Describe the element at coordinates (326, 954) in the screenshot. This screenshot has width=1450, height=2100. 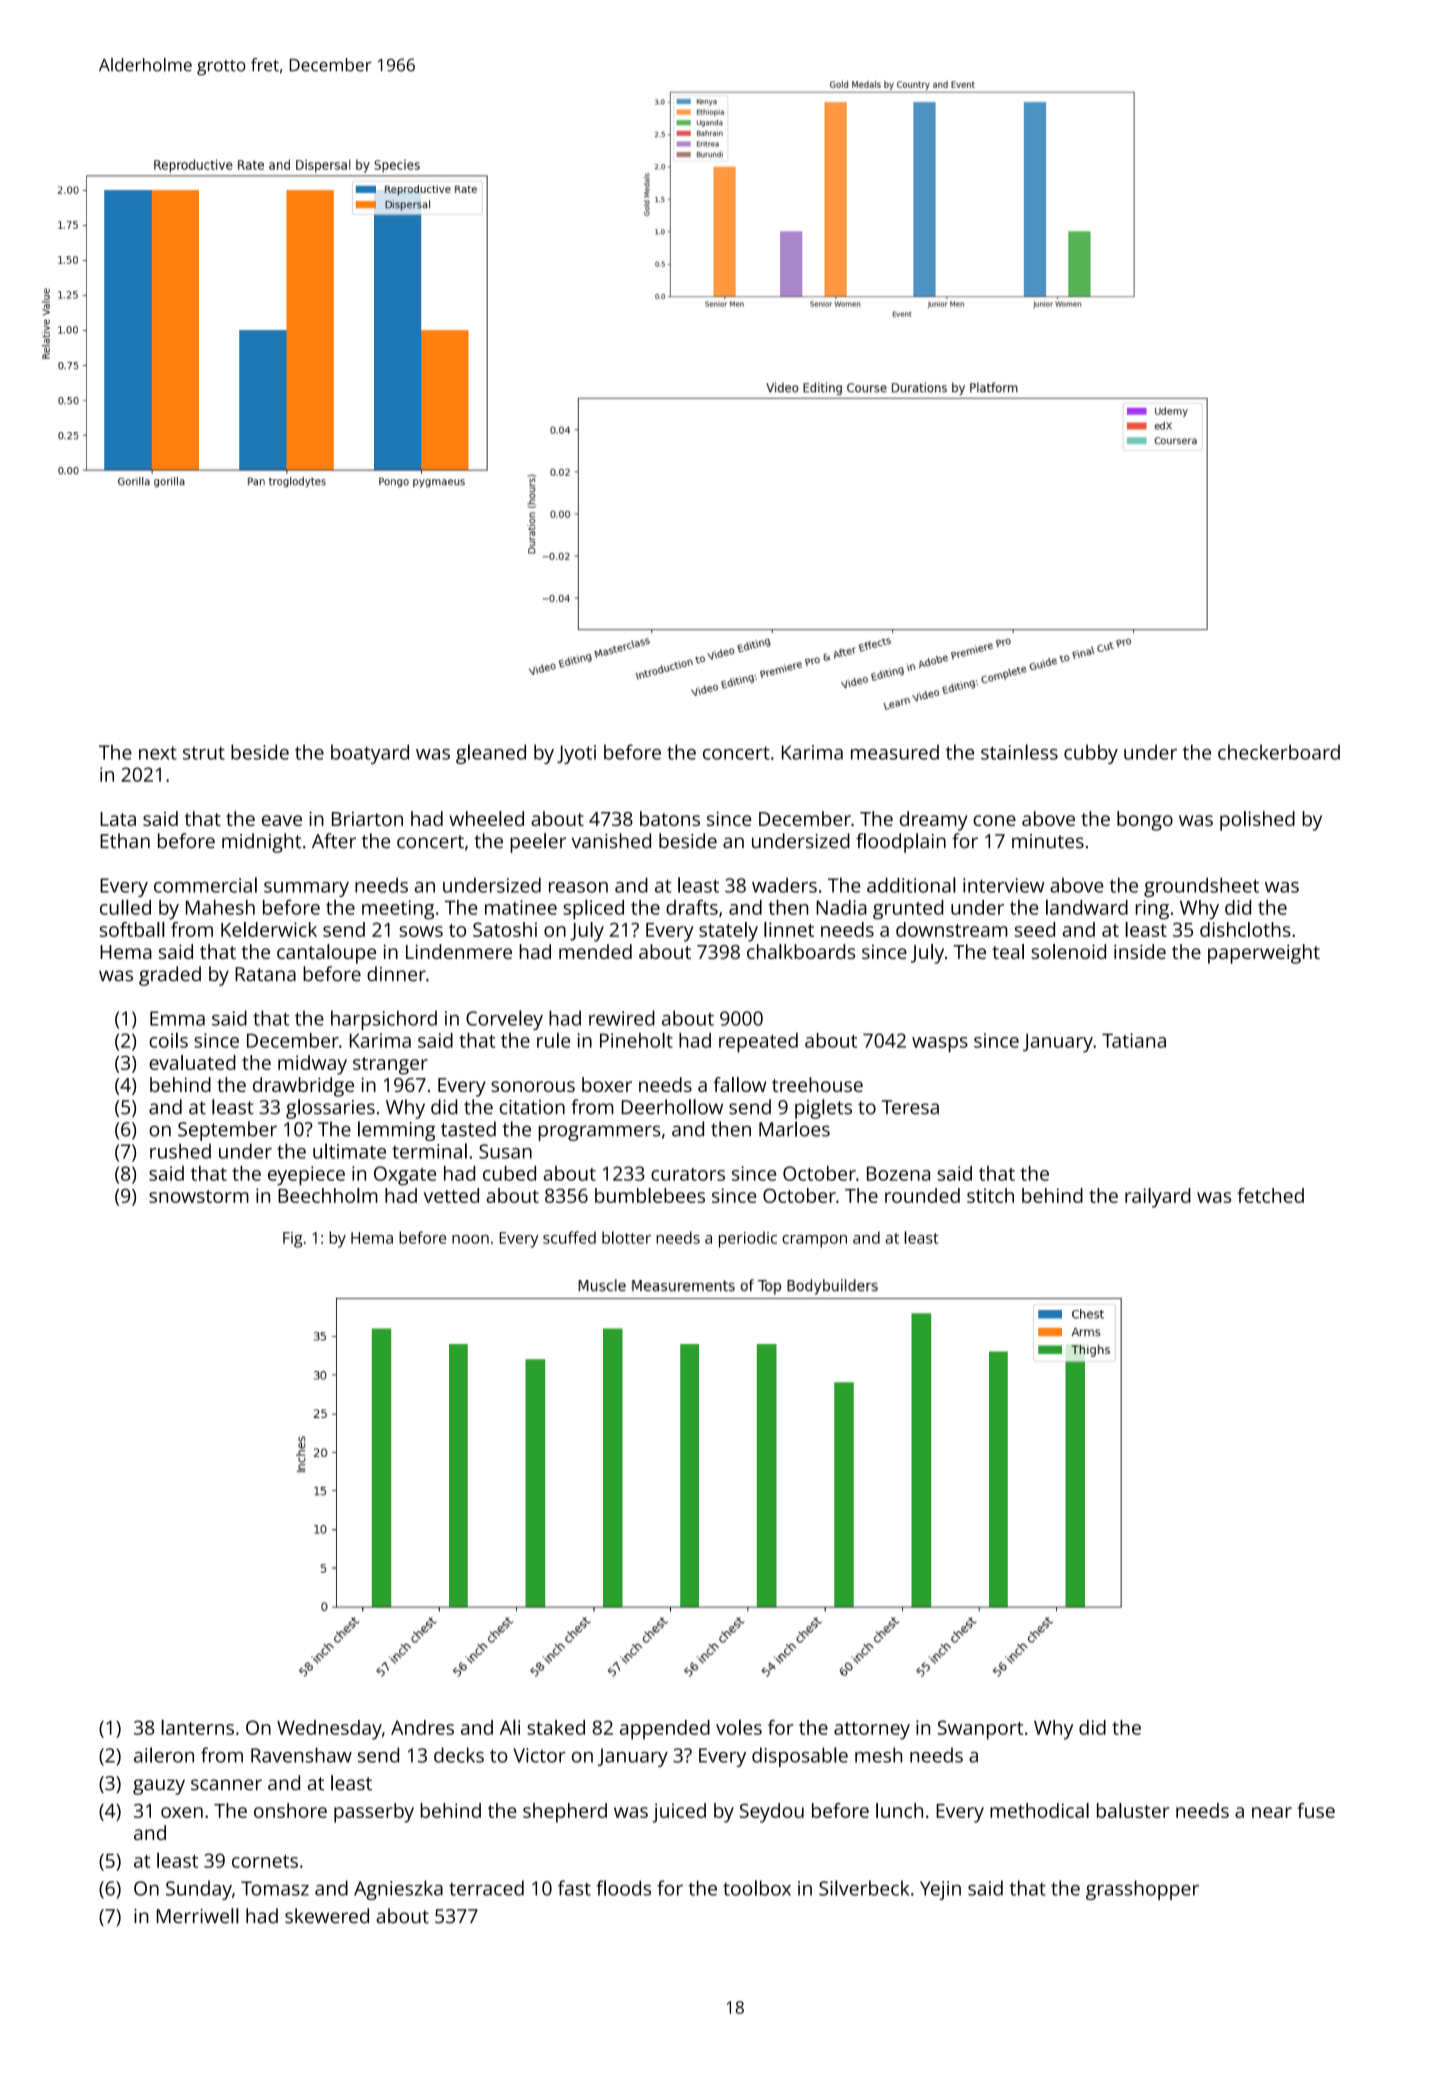
I see `cantaloupe` at that location.
